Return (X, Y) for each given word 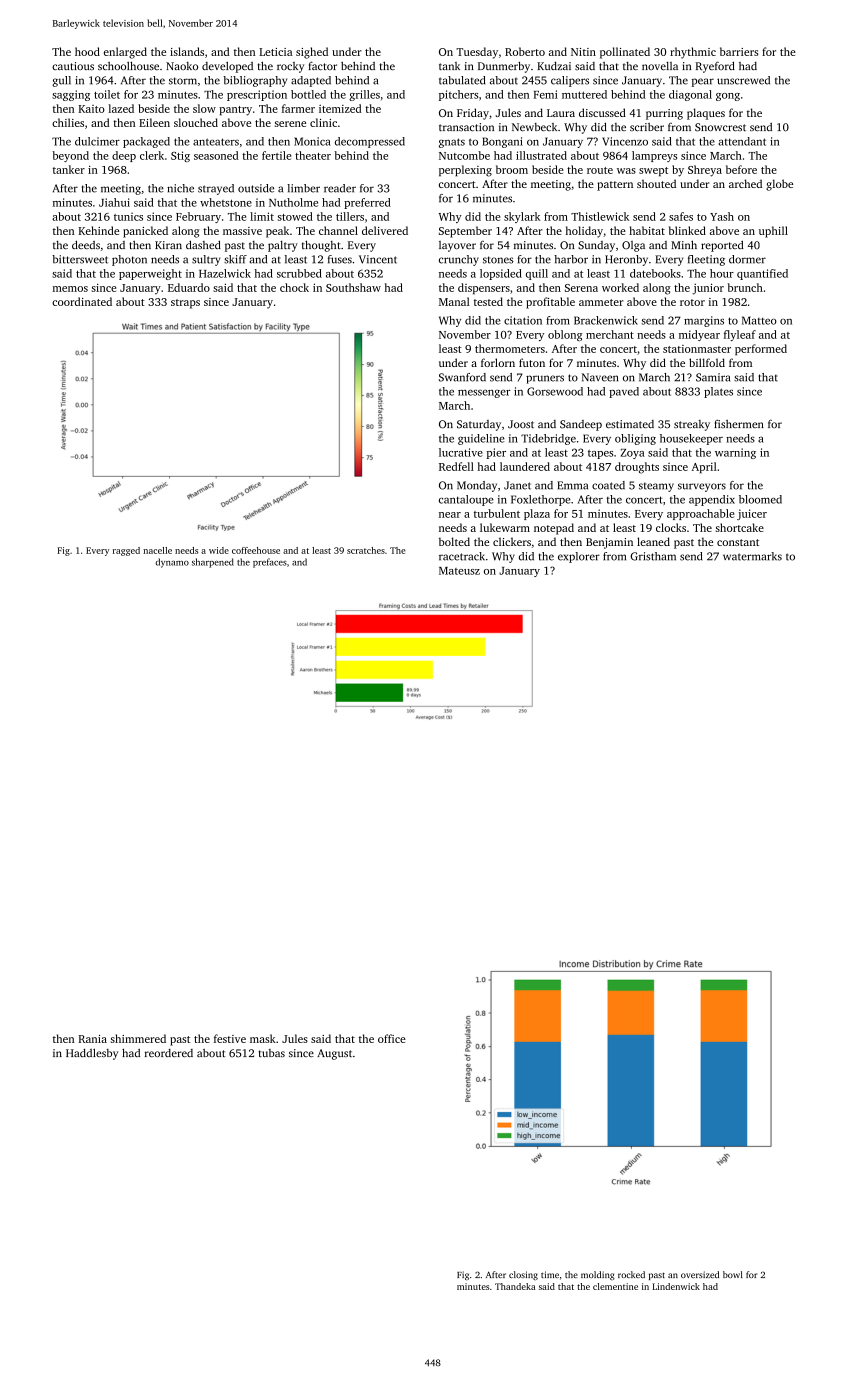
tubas (271, 1053)
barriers (739, 51)
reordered (169, 1053)
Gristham (653, 556)
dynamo (172, 563)
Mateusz (459, 571)
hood (87, 51)
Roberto (525, 51)
